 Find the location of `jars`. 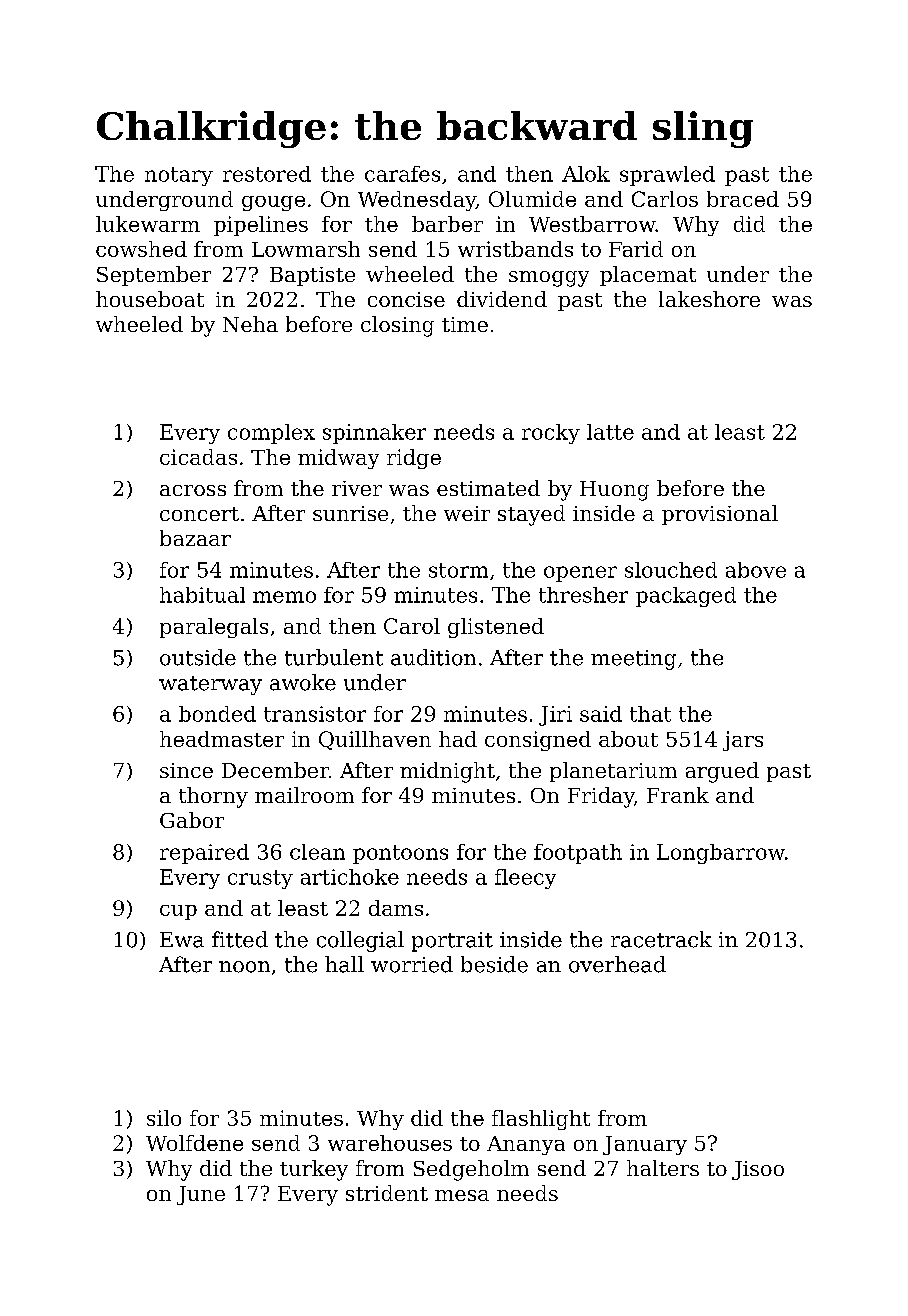

jars is located at coordinates (743, 741).
